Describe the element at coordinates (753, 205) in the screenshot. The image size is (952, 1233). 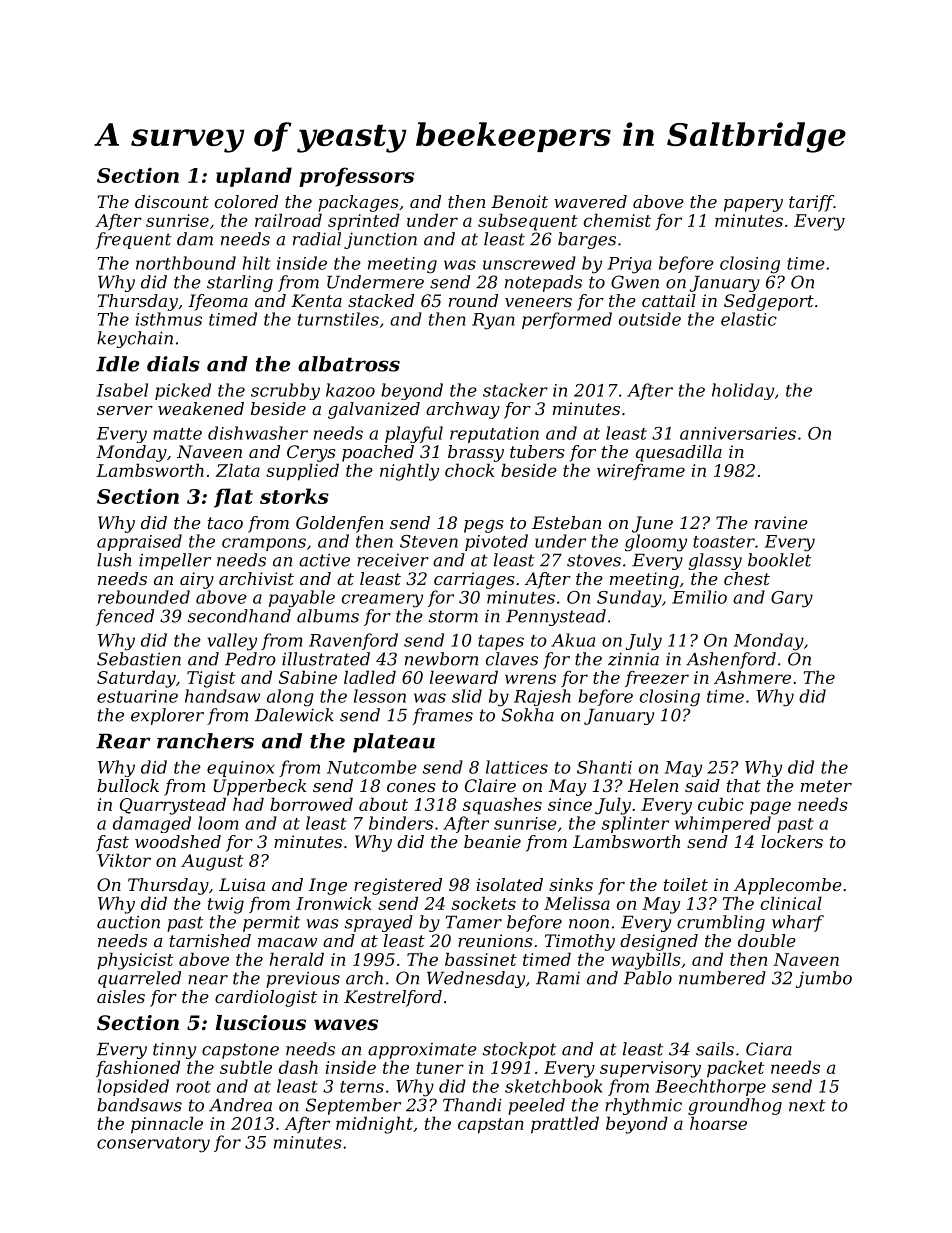
I see `papery` at that location.
